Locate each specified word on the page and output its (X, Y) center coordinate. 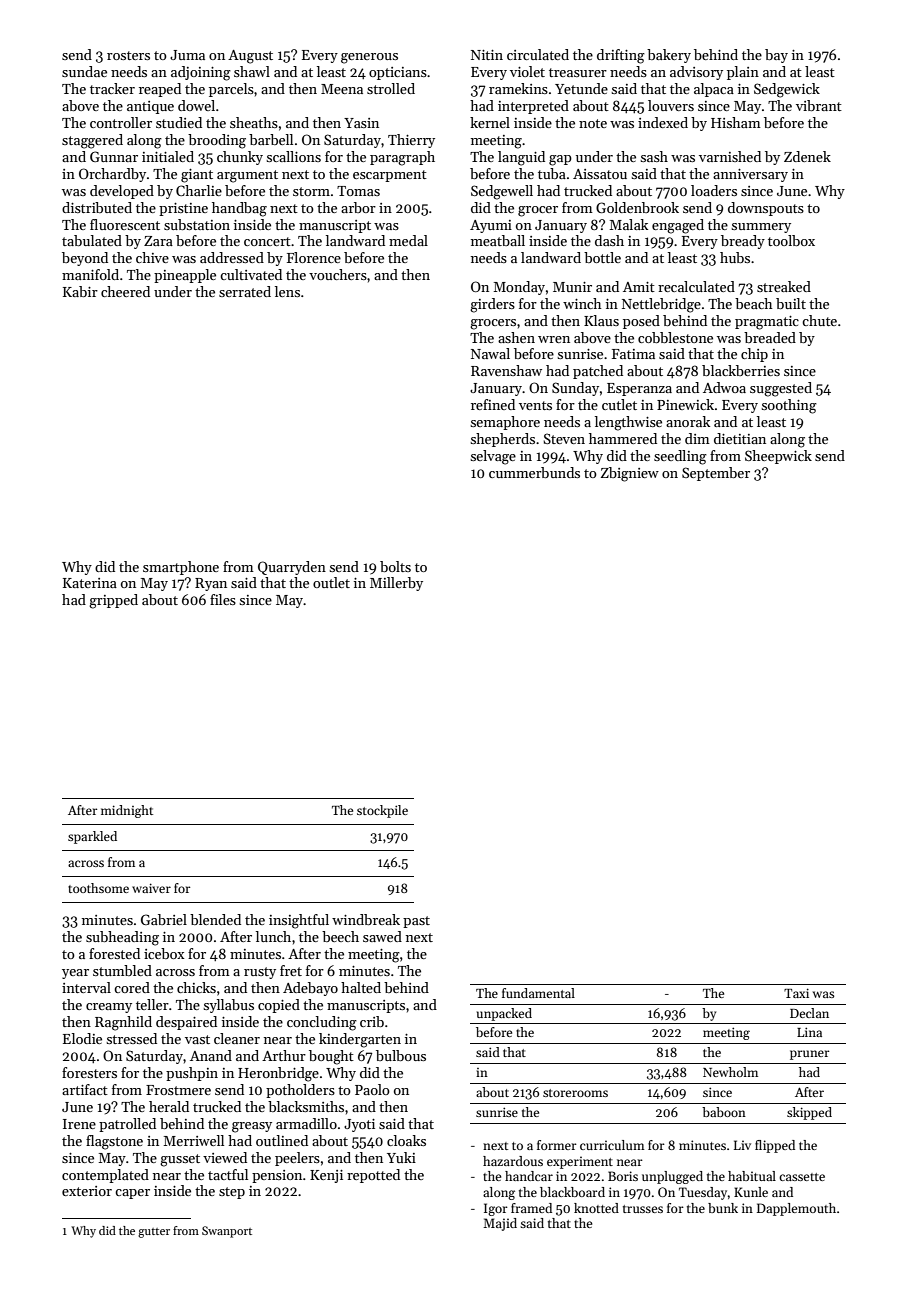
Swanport (227, 1232)
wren (554, 339)
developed (122, 192)
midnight (127, 811)
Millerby (396, 584)
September (716, 474)
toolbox (791, 240)
